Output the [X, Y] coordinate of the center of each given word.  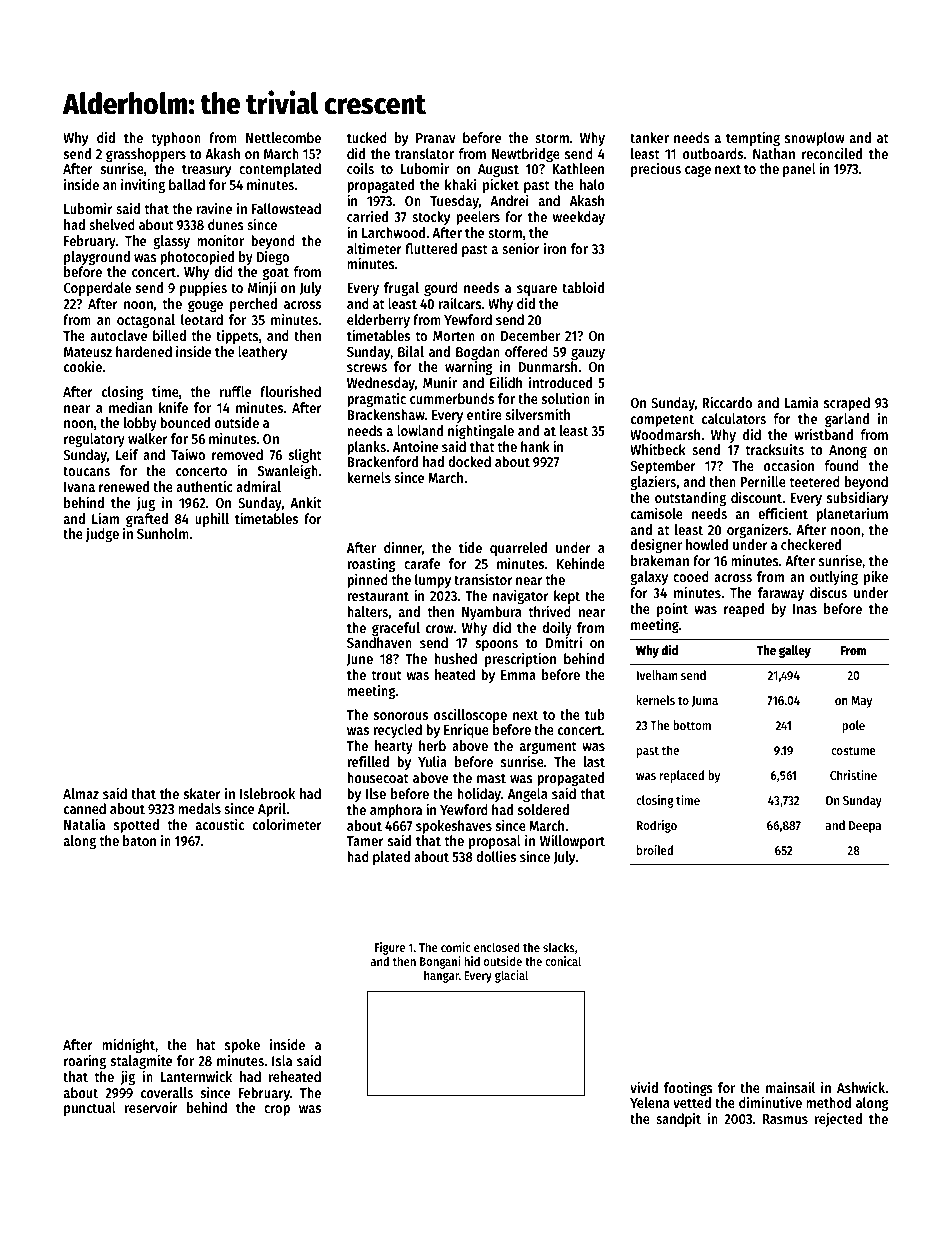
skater [202, 793]
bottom [692, 725]
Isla [282, 1060]
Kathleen [578, 168]
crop [277, 1110]
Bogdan [479, 353]
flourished [290, 391]
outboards [713, 153]
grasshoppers [146, 155]
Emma [518, 675]
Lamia [801, 402]
